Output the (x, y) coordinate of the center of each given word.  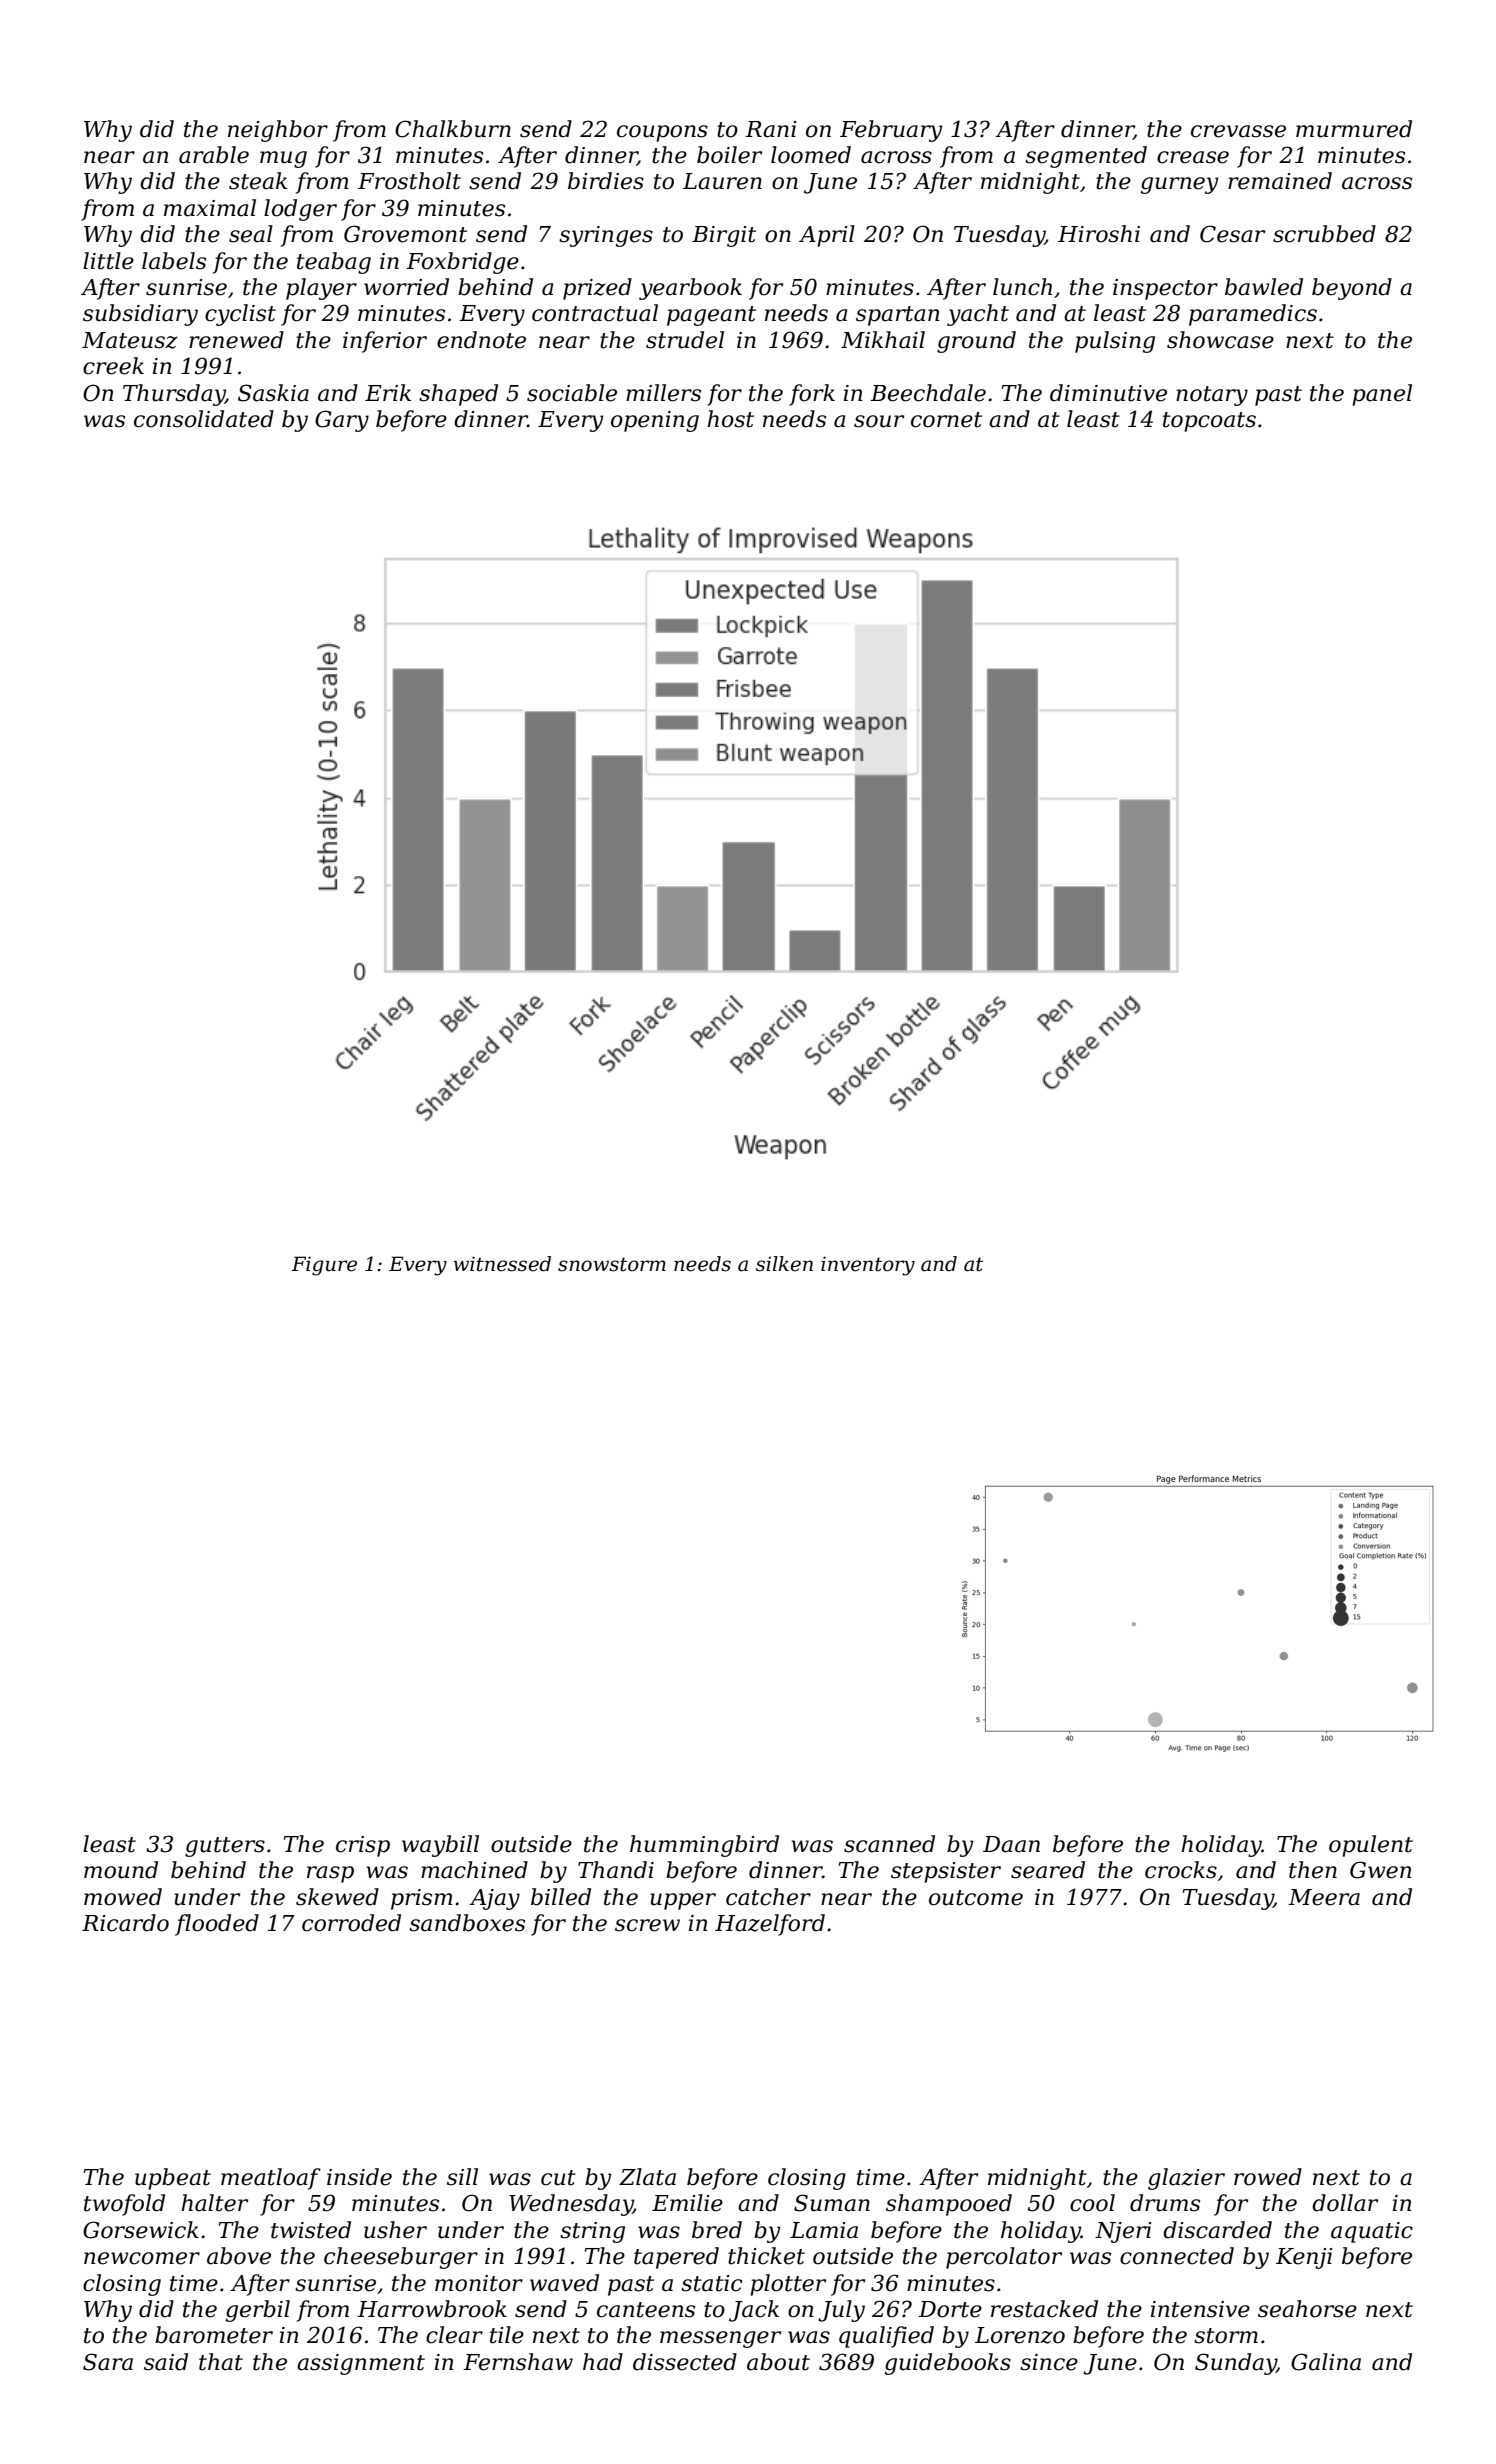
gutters (225, 1847)
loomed (811, 155)
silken (784, 1264)
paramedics (1253, 315)
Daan (1011, 1844)
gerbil (258, 2311)
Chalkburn (453, 129)
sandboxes (467, 1923)
